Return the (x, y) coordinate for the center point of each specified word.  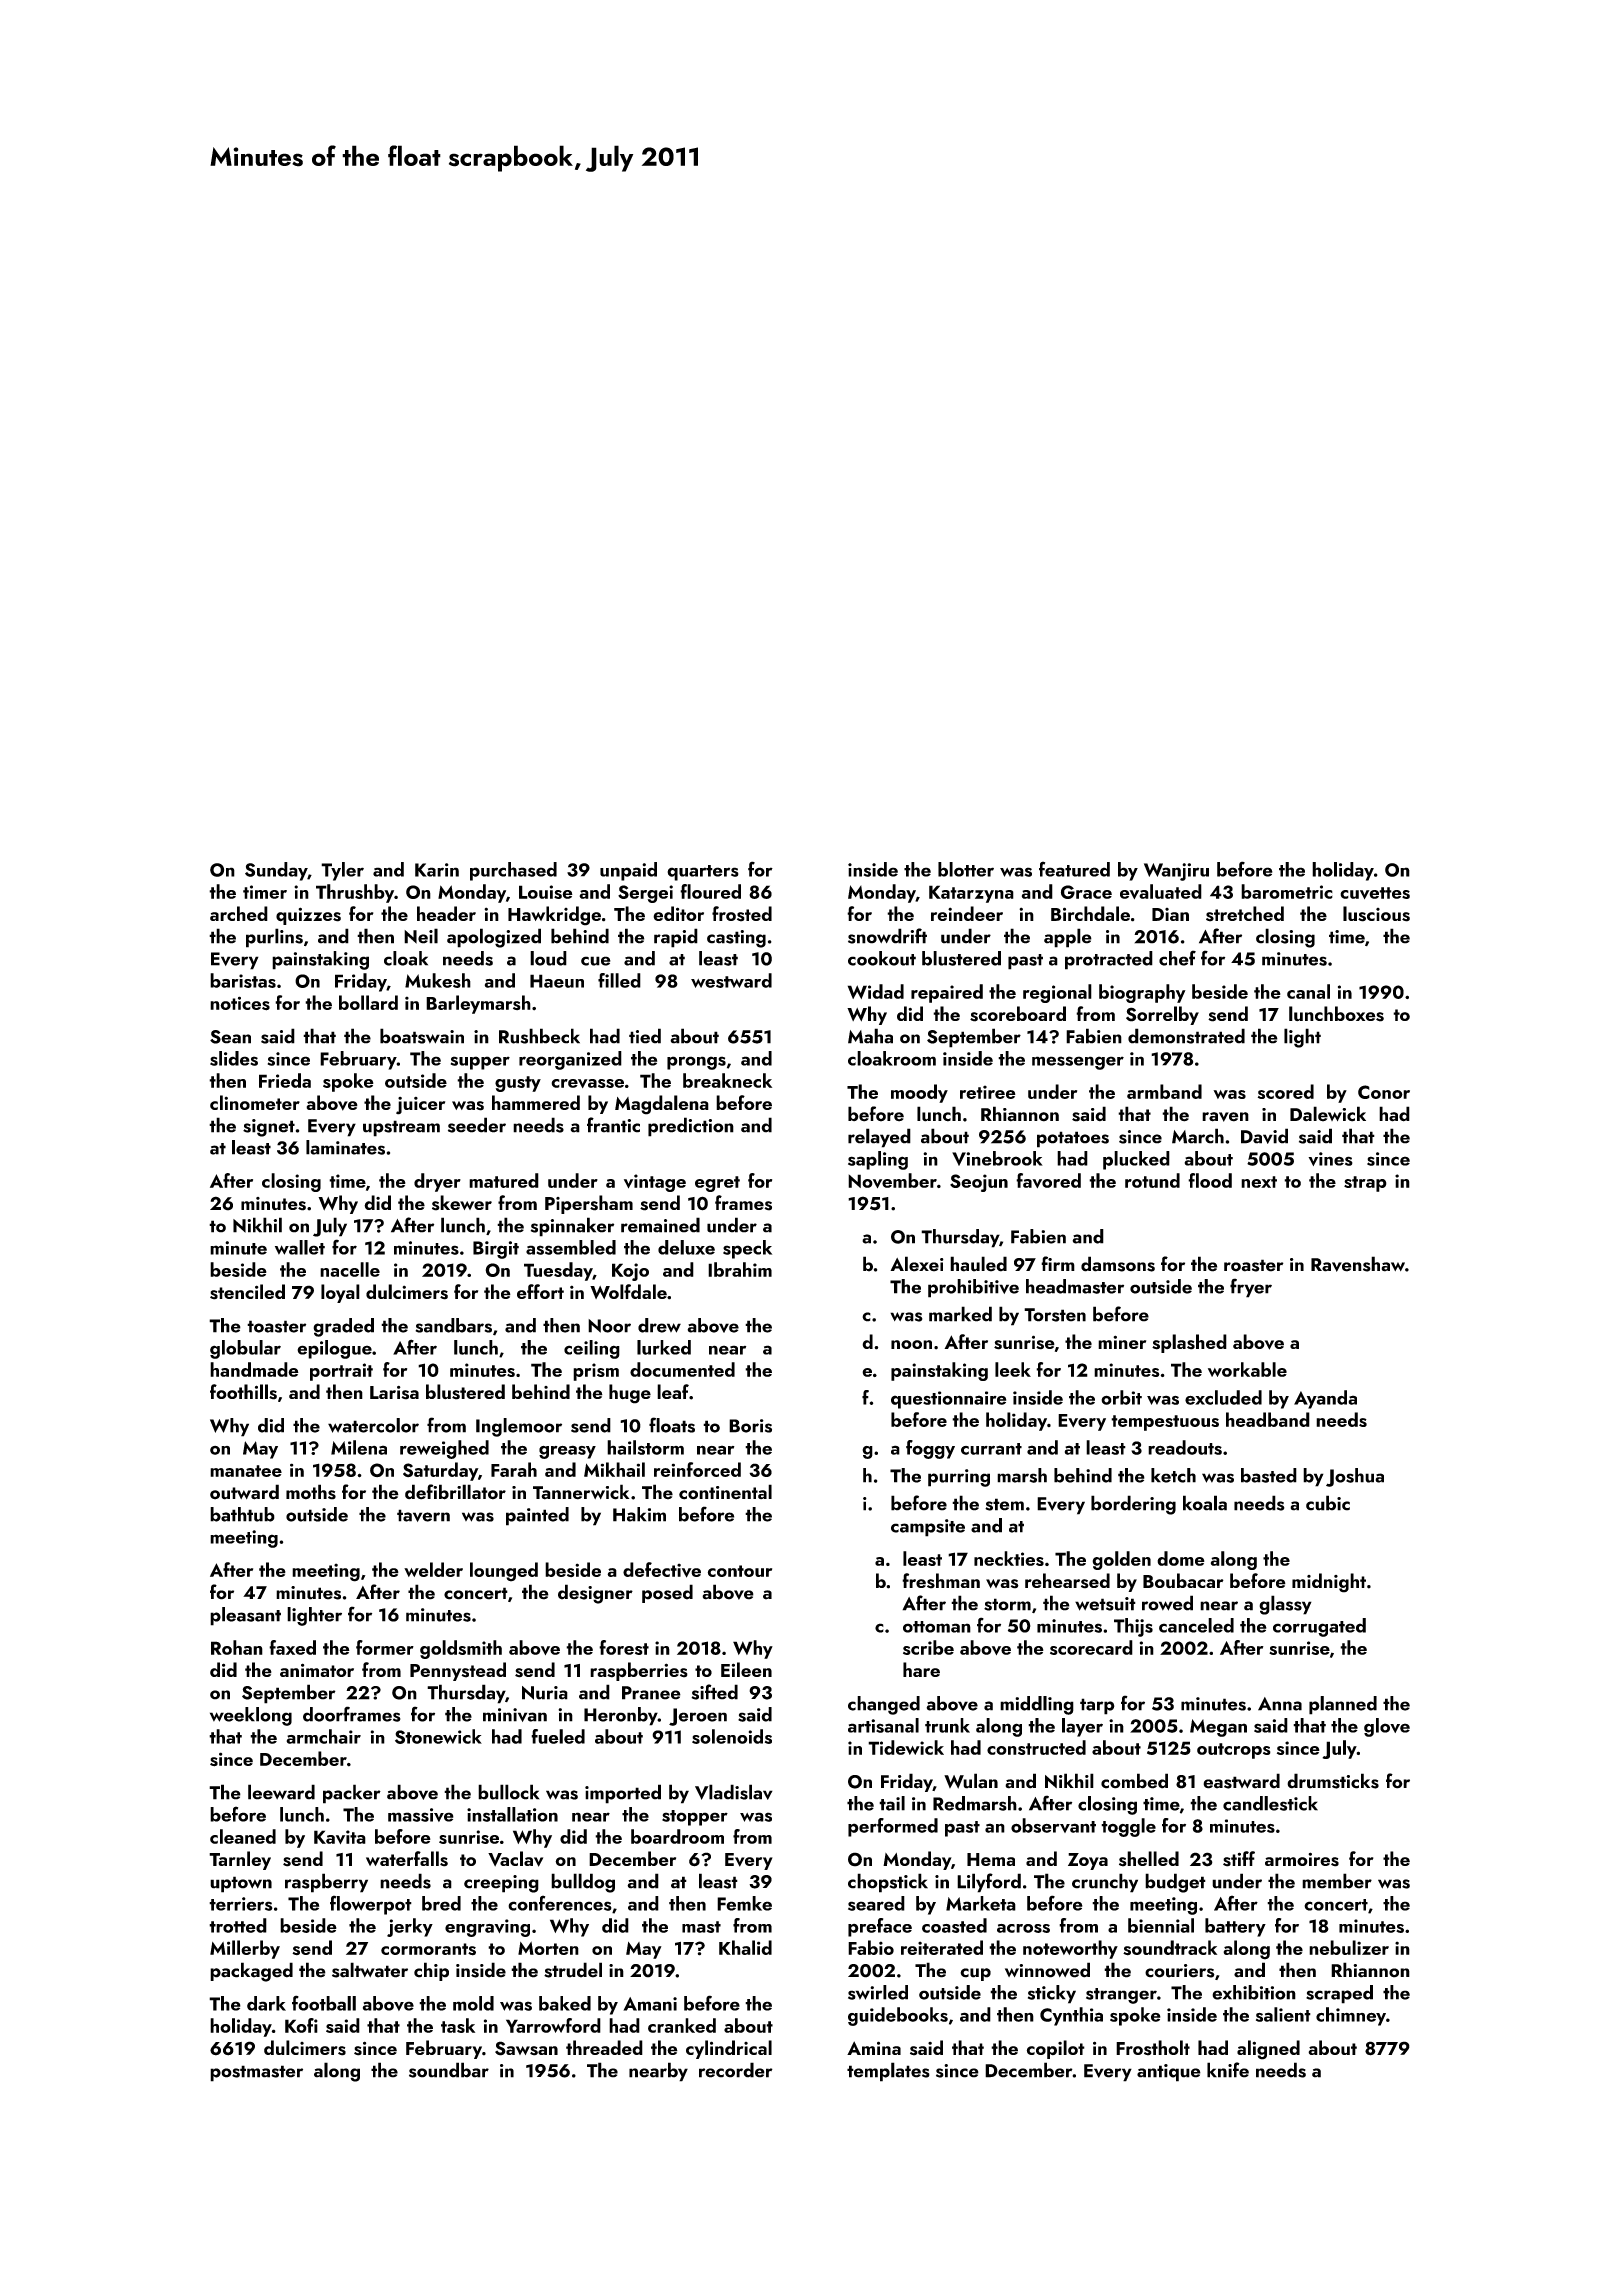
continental (725, 1492)
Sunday (276, 871)
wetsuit (1105, 1604)
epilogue (334, 1349)
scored (1286, 1091)
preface (880, 1927)
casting (736, 939)
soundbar (449, 2070)
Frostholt (1153, 2048)
